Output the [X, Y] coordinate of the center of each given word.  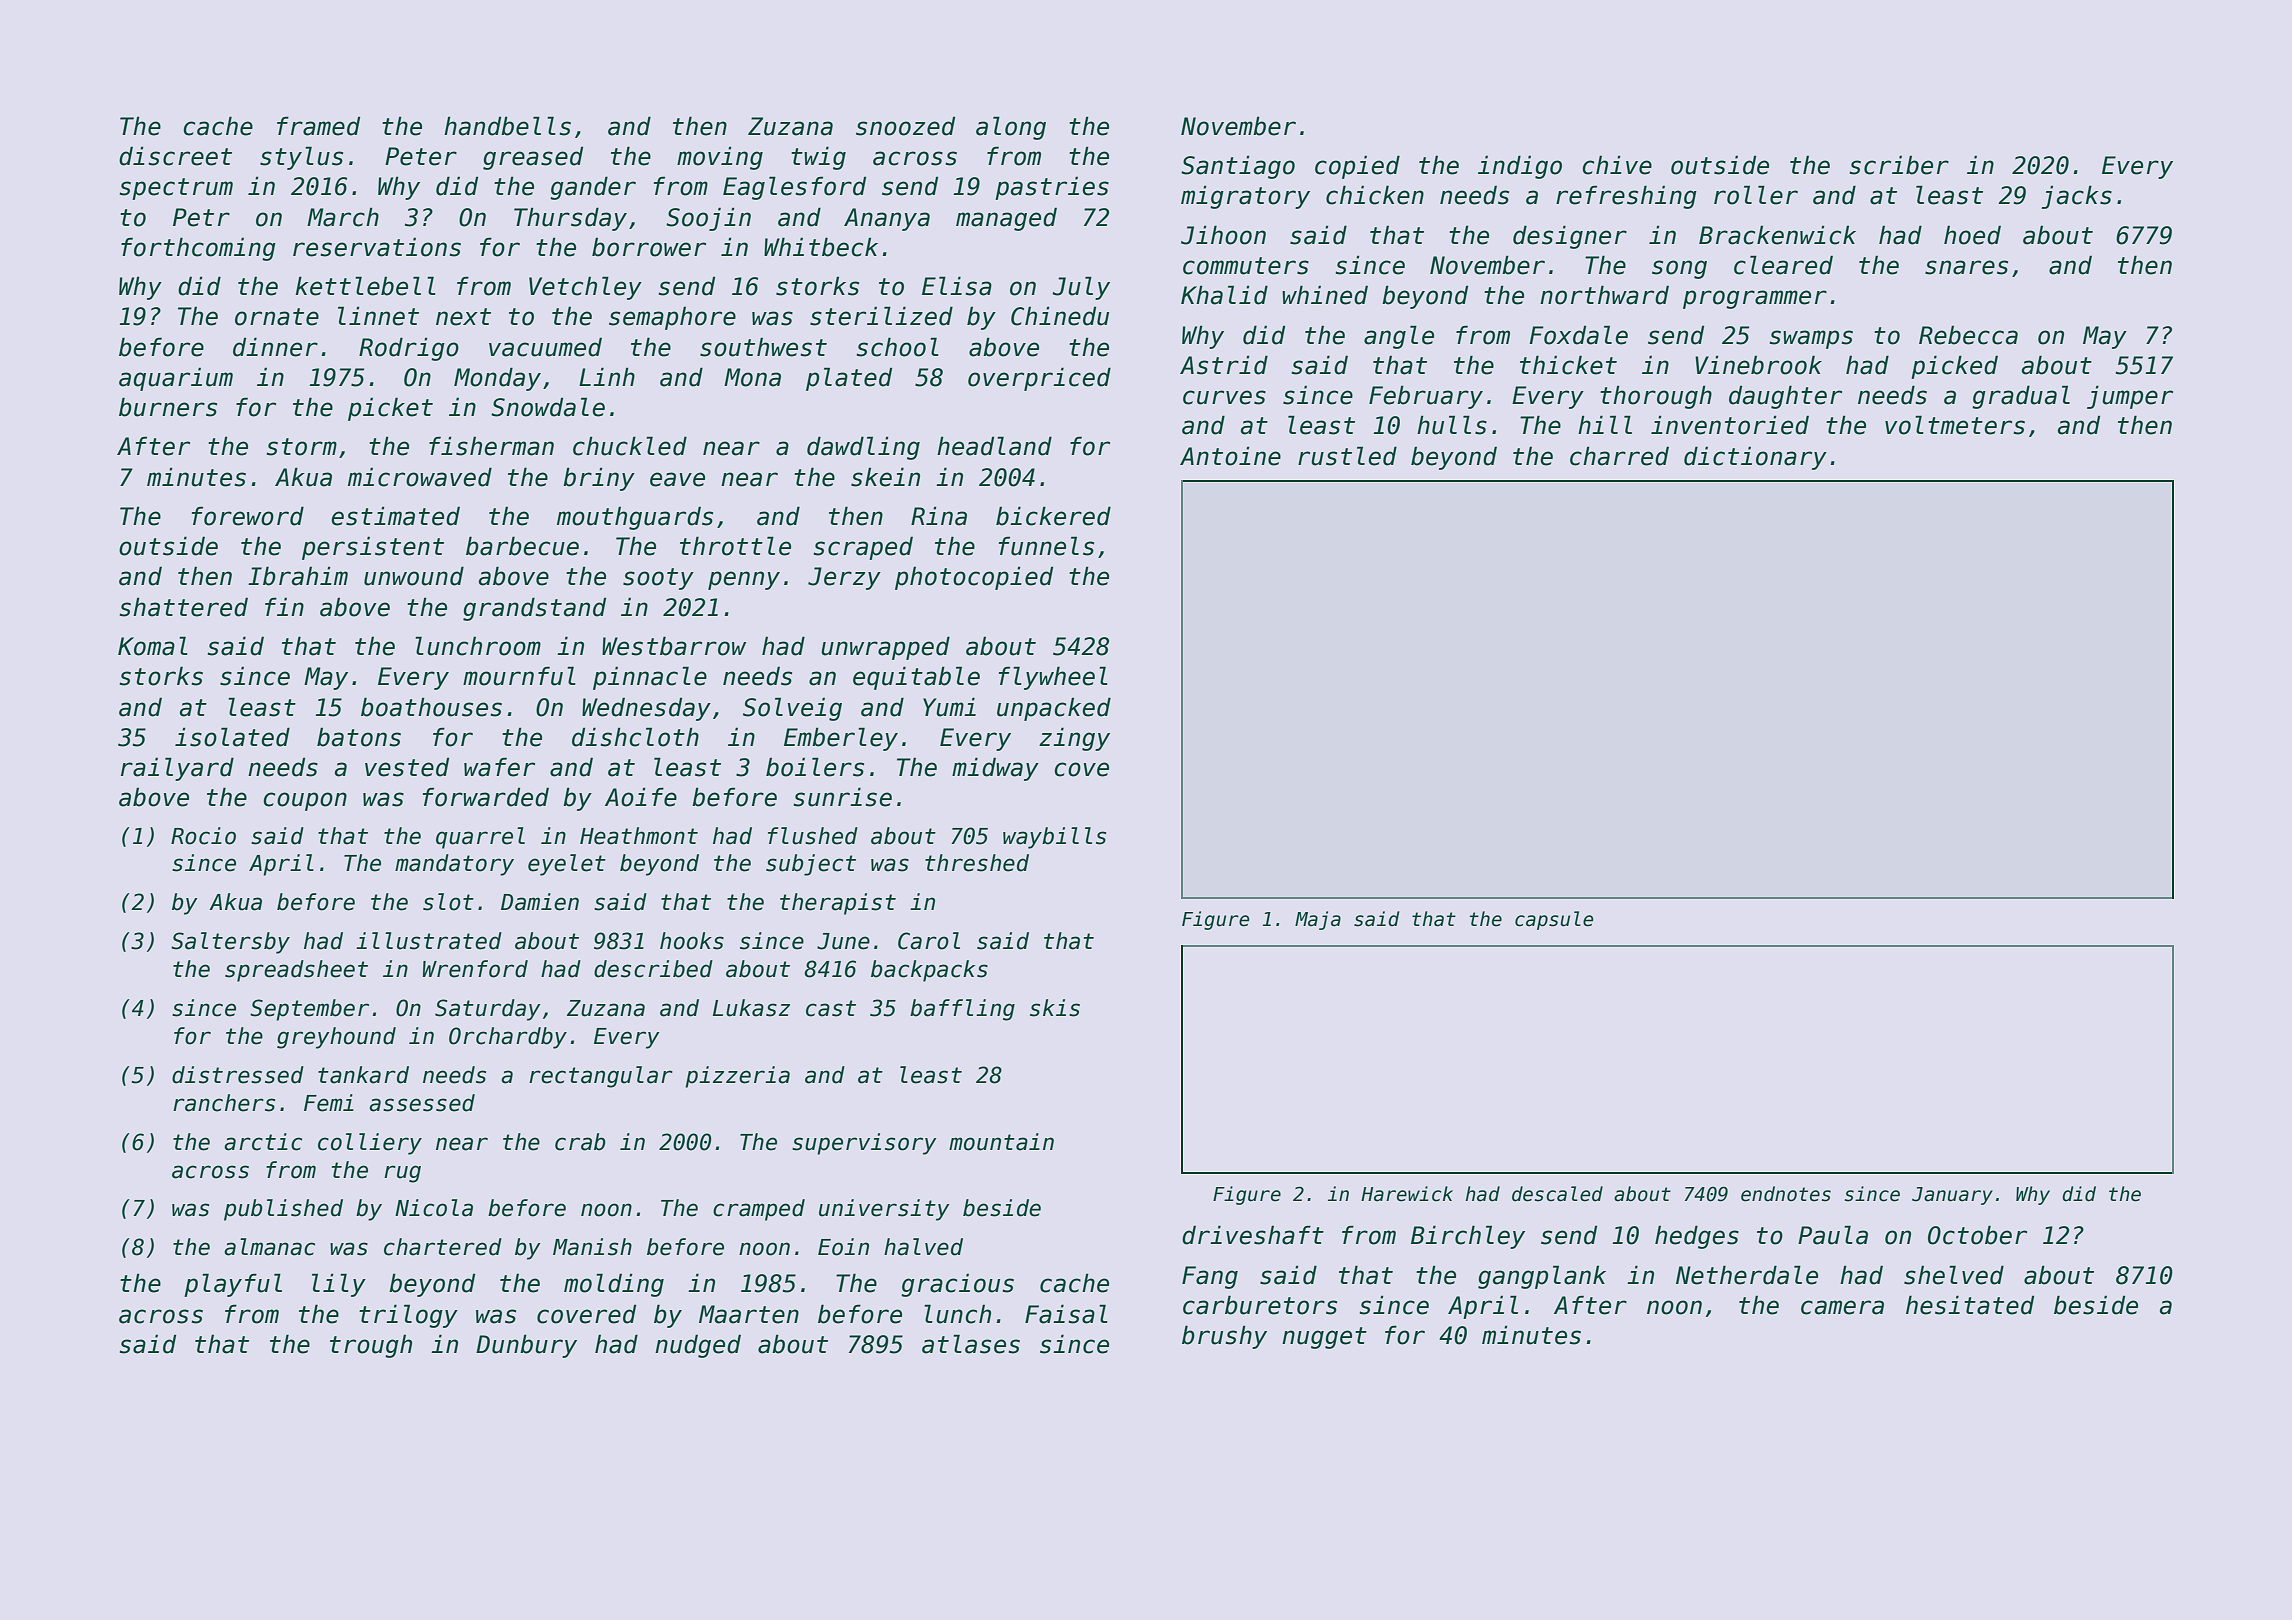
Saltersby [230, 943]
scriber [1899, 165]
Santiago [1238, 167]
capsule [1554, 920]
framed [318, 126]
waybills [1054, 838]
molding [614, 1285]
